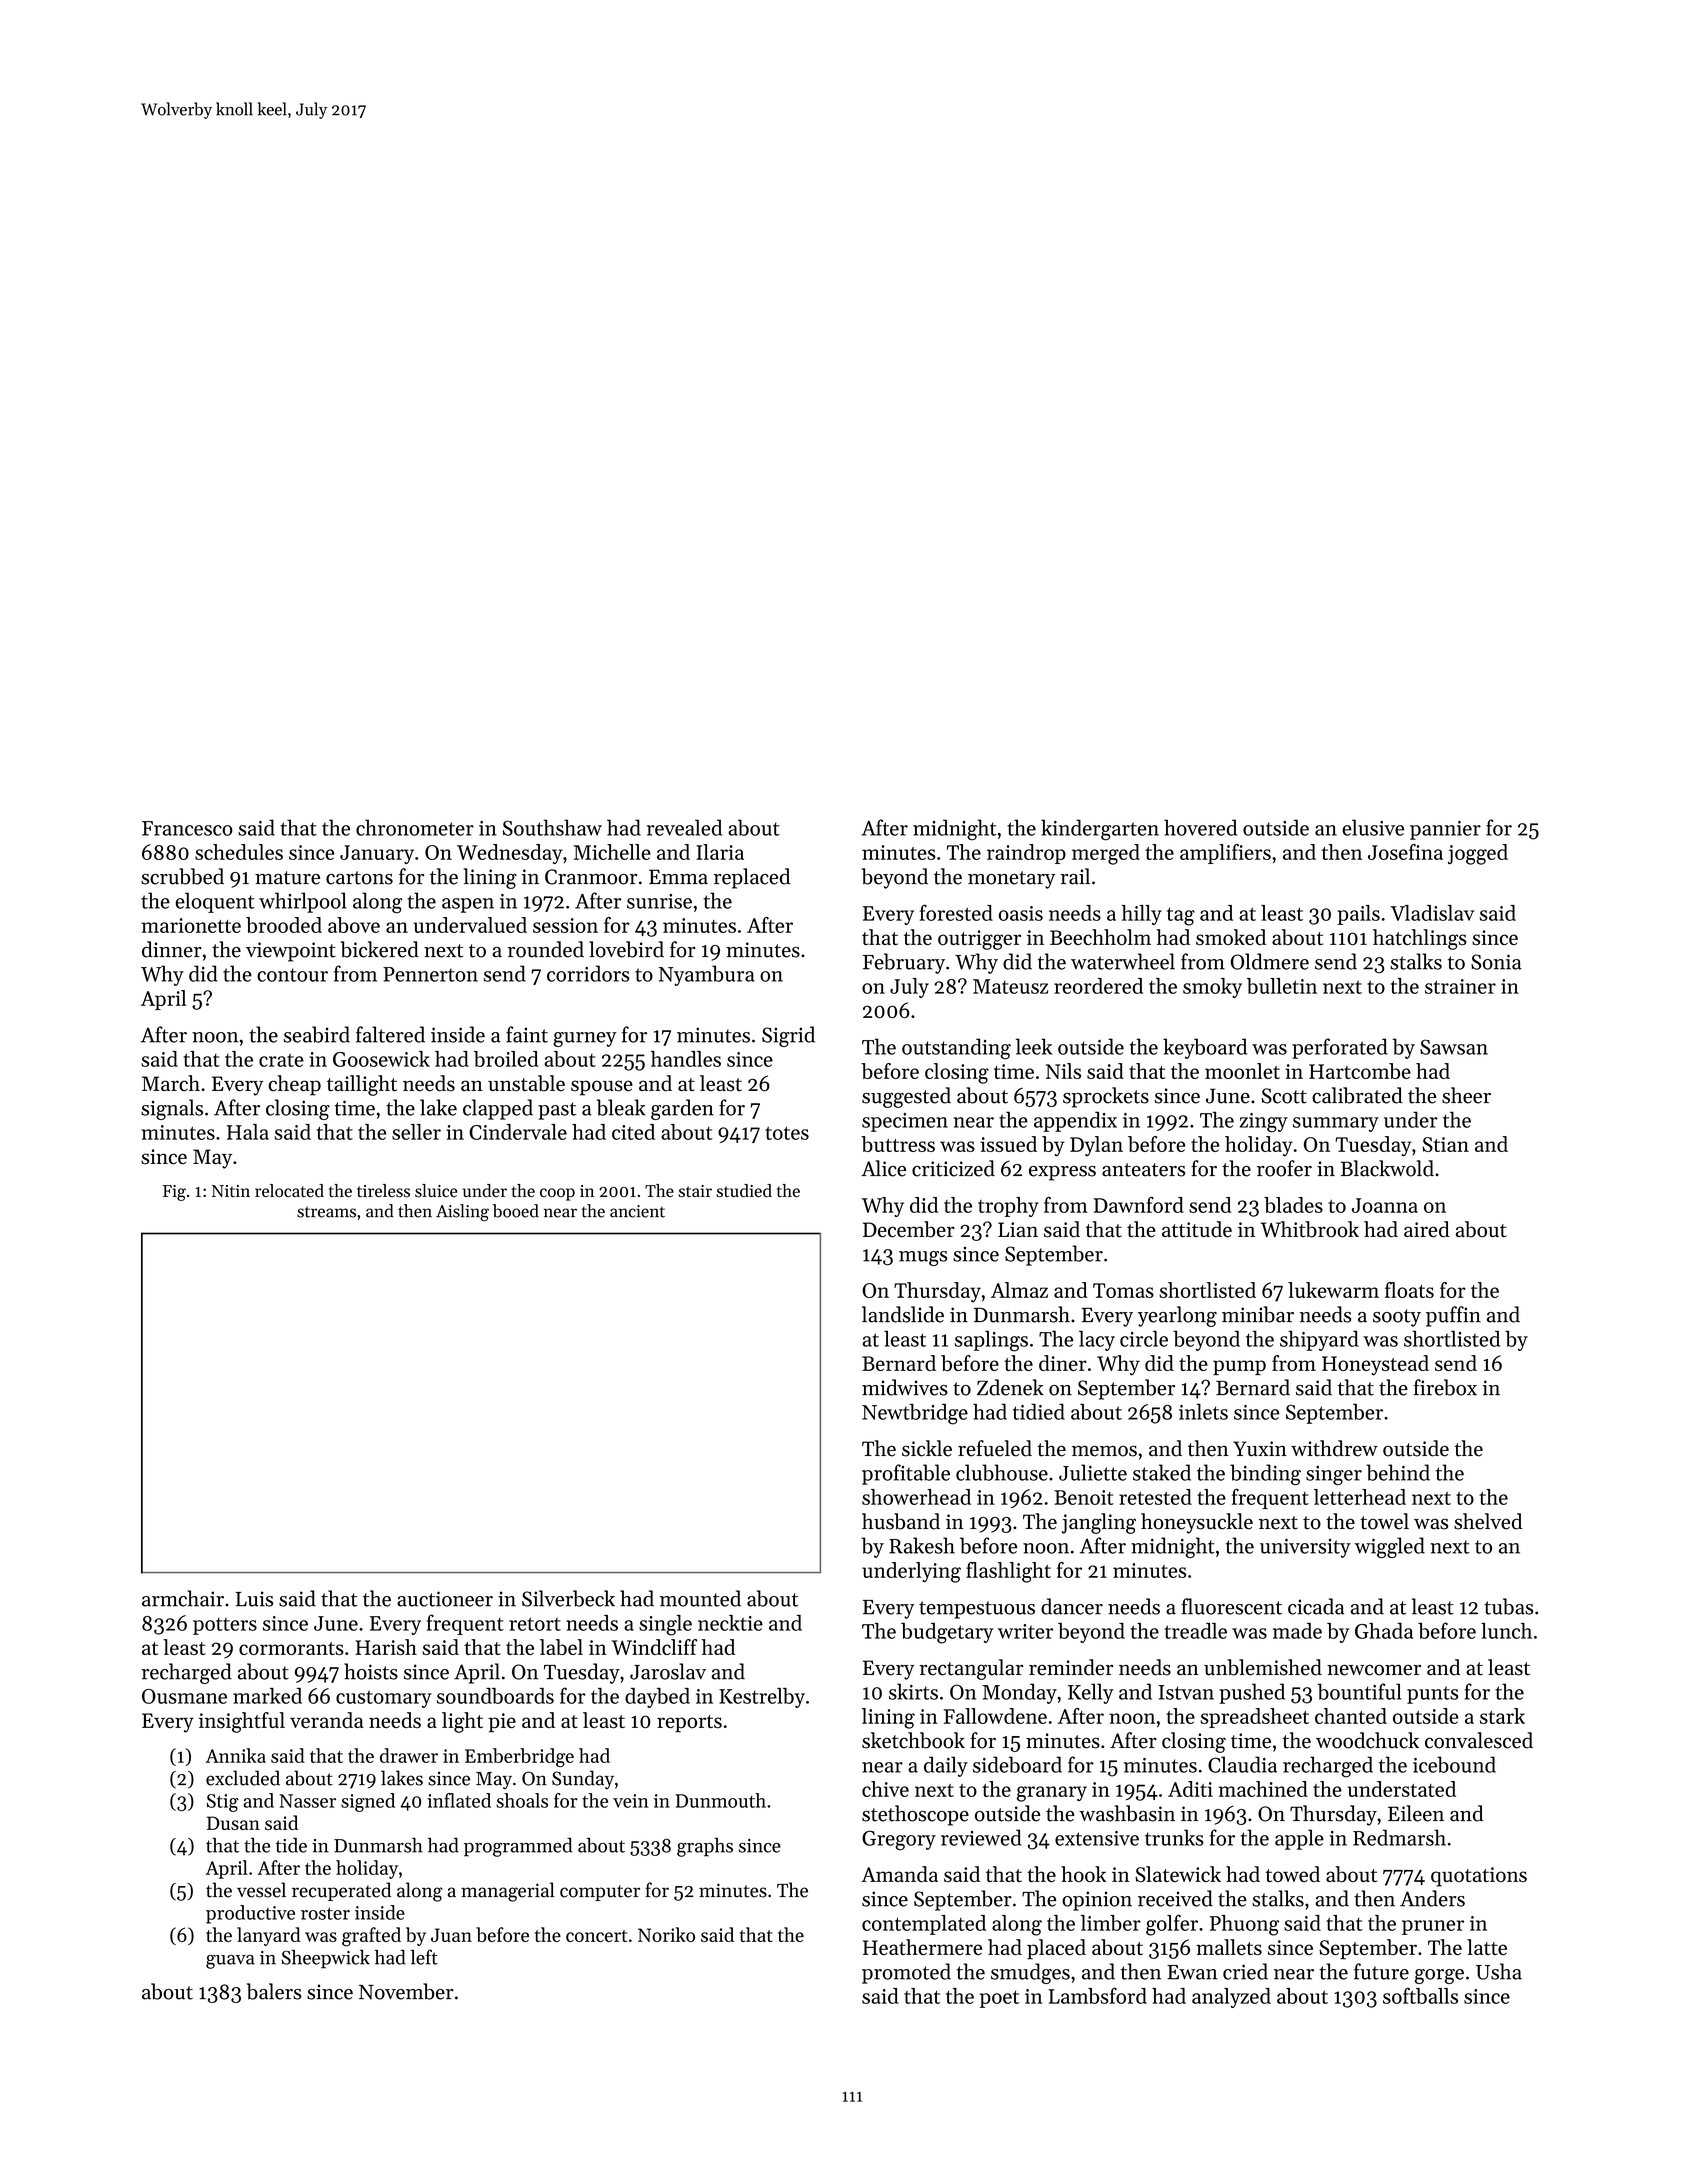 This document has height=2178, width=1683. Describe the element at coordinates (295, 1085) in the document. I see `cheap` at that location.
